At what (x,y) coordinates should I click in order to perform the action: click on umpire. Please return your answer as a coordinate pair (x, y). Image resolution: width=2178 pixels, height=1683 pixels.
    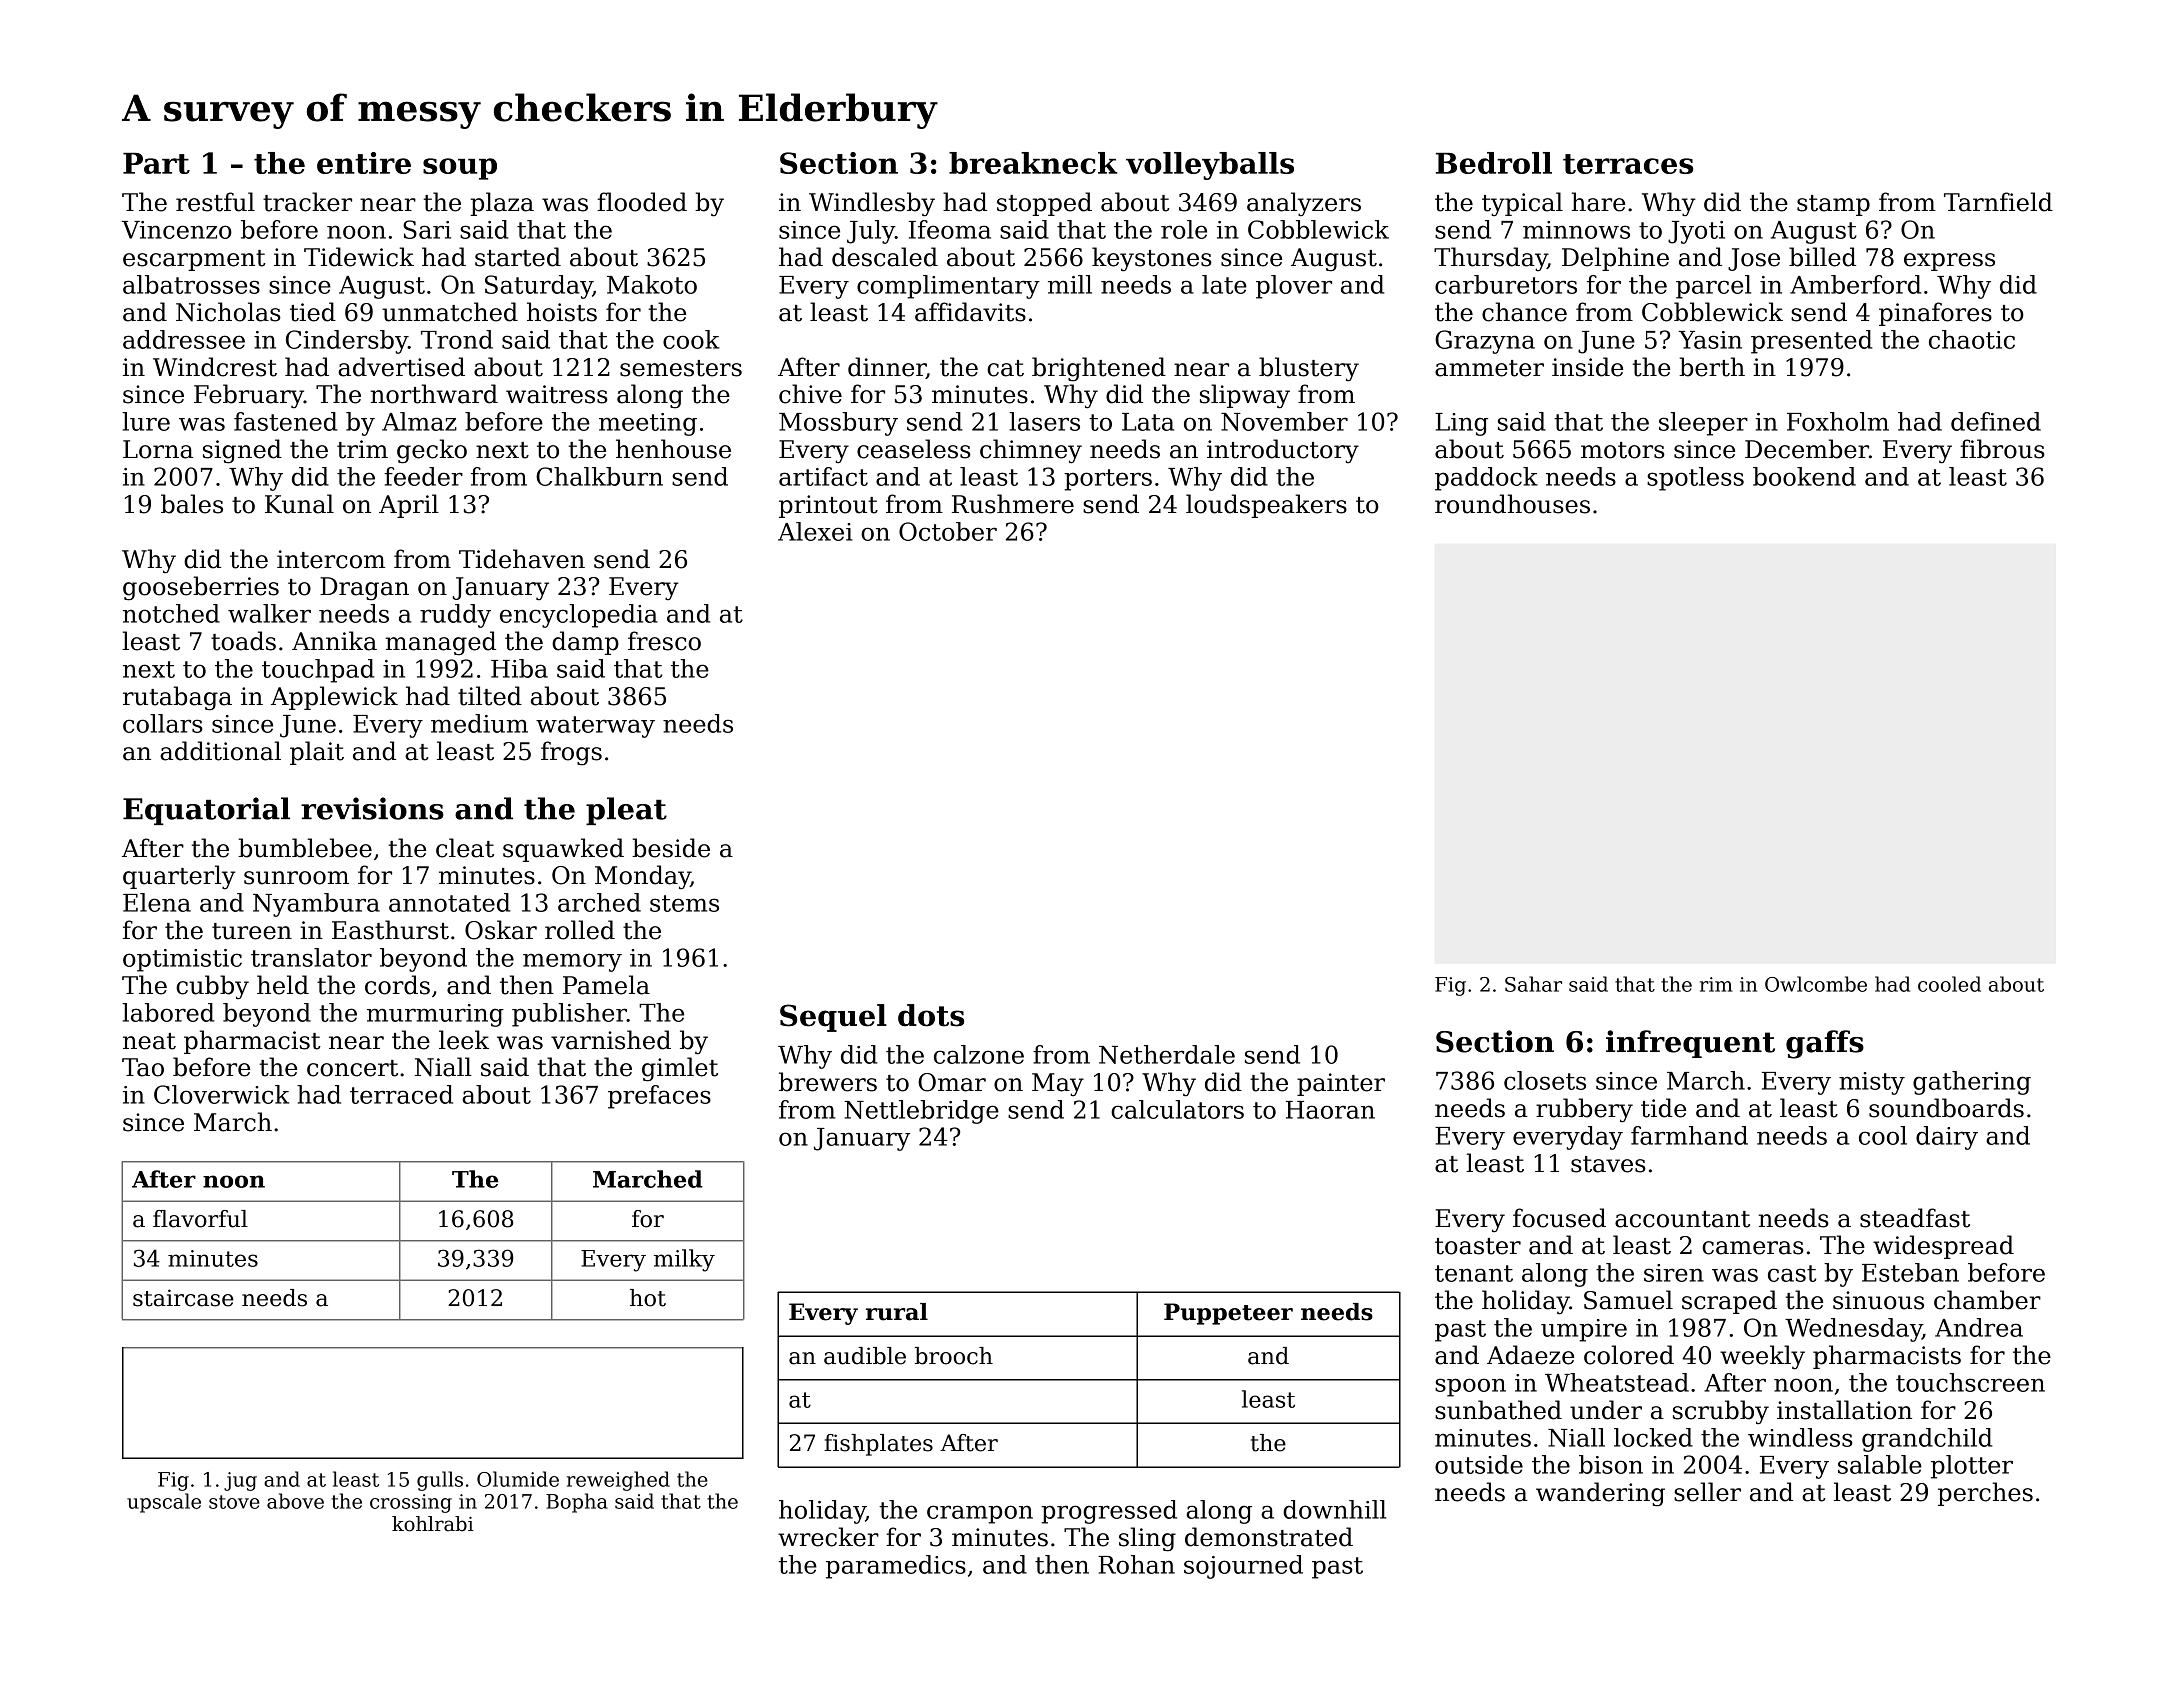
    Looking at the image, I should click on (1584, 1330).
